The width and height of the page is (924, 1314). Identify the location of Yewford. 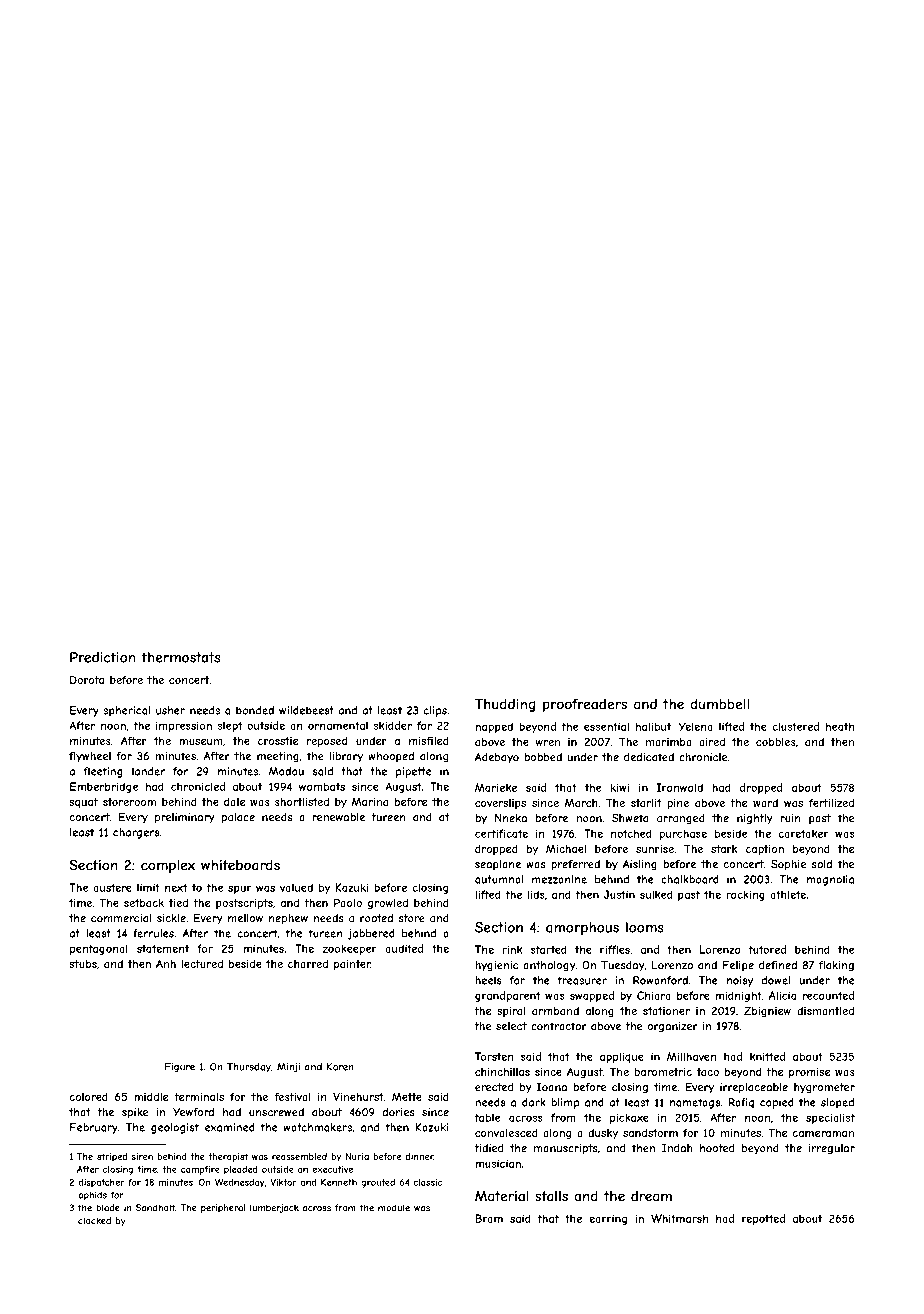
(193, 1112).
